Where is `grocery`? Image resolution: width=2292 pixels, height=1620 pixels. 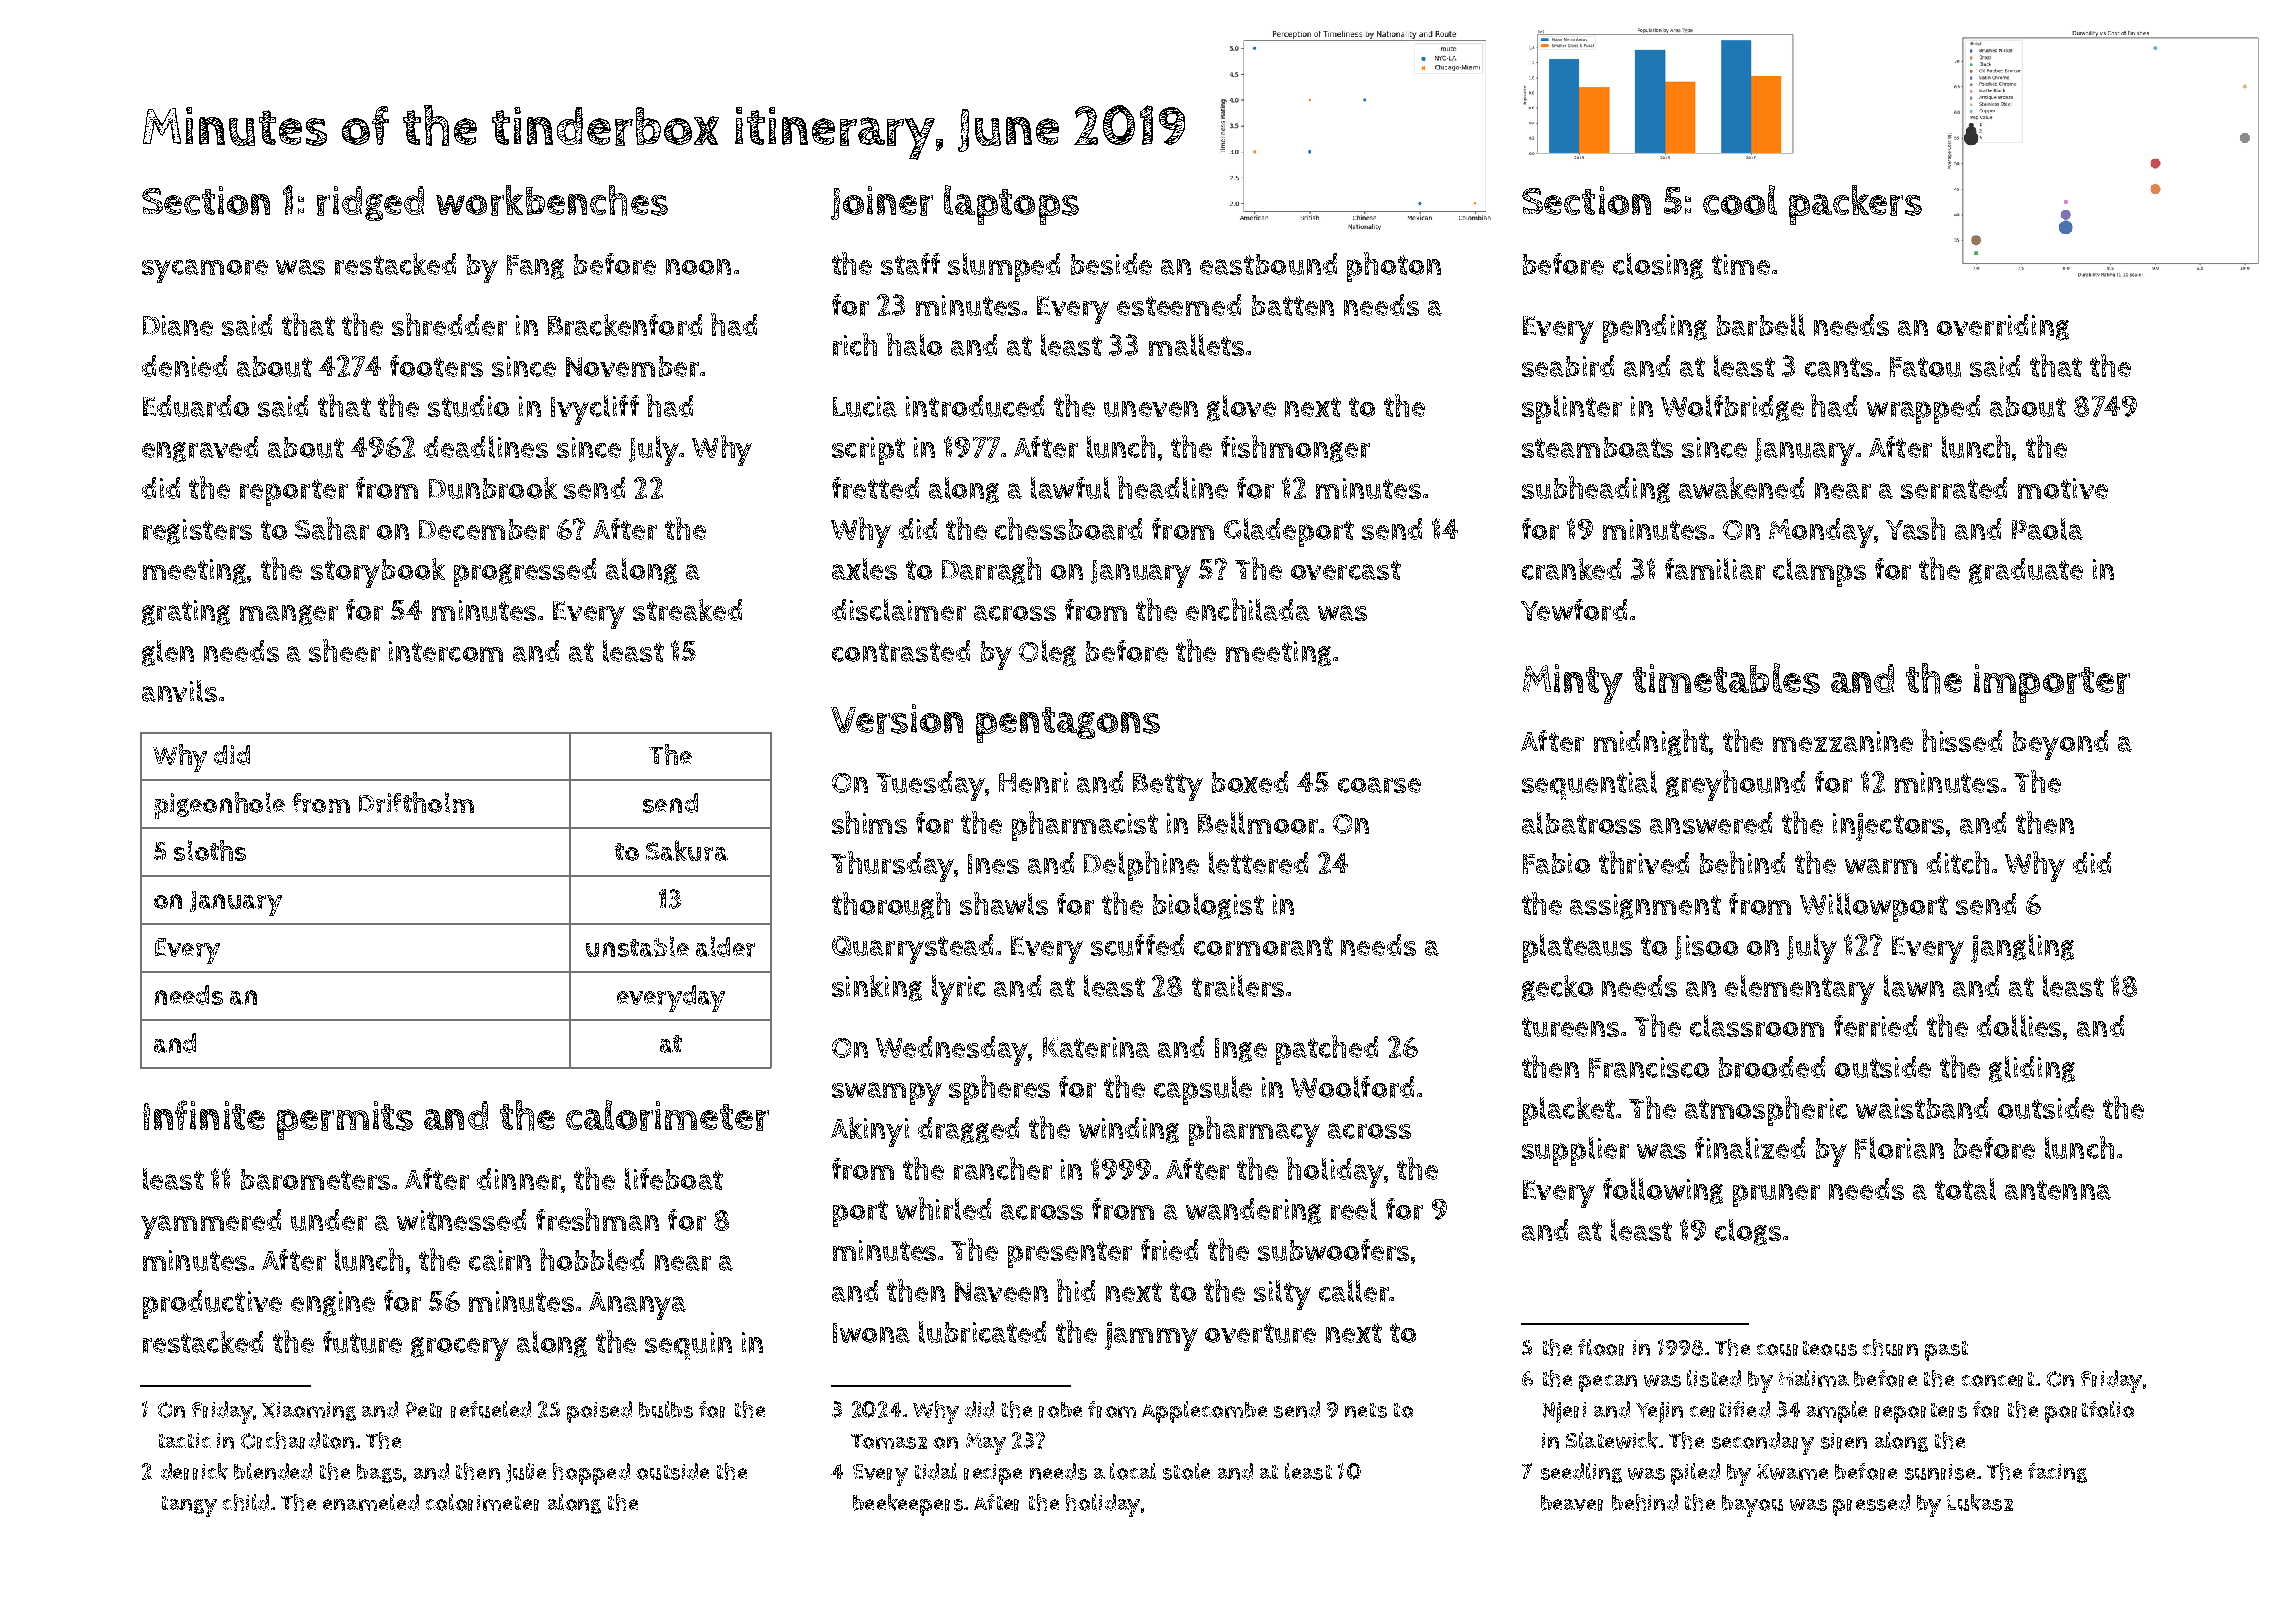 grocery is located at coordinates (460, 1349).
